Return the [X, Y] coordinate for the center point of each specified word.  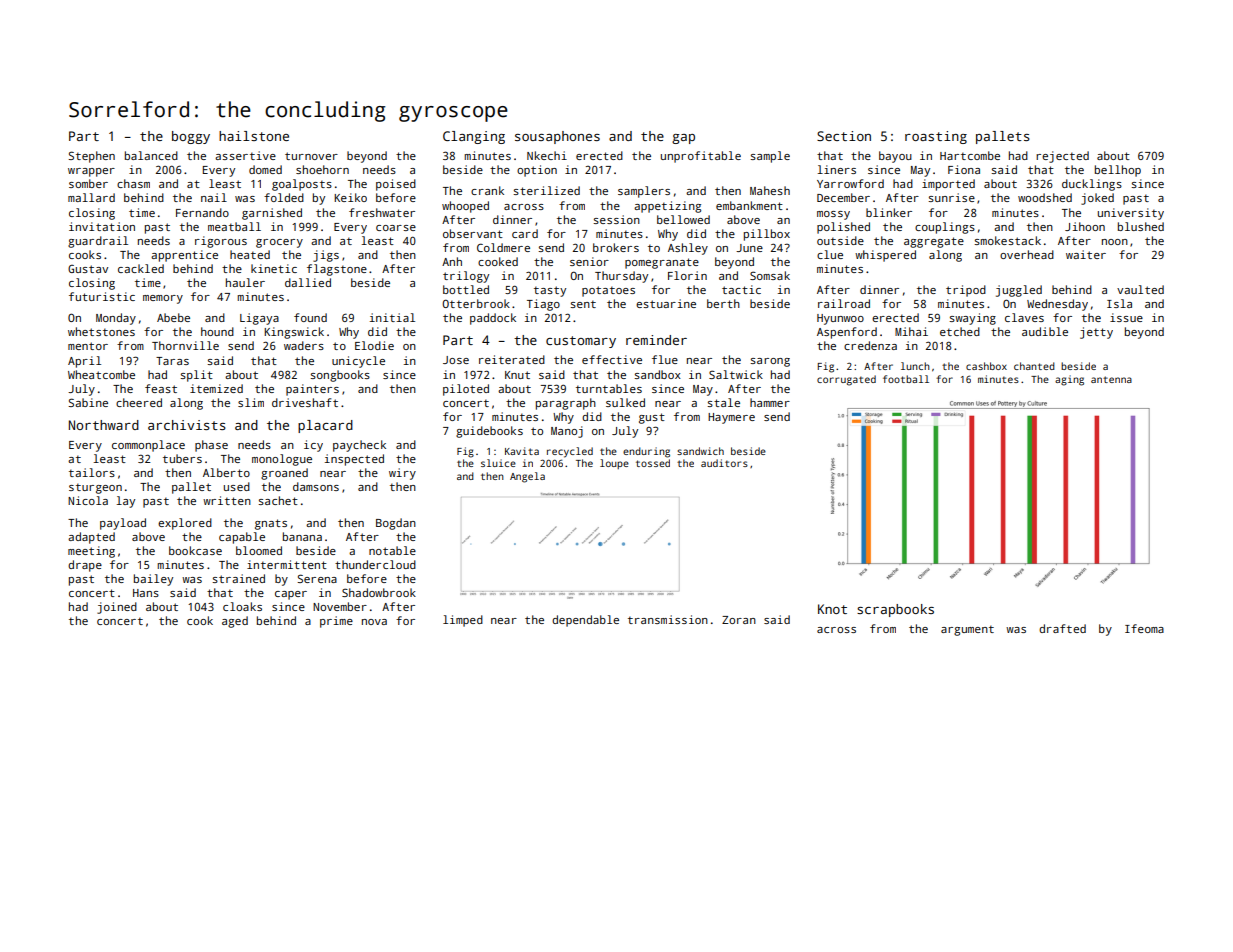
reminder [656, 340]
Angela [527, 477]
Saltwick [736, 374]
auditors [724, 463]
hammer [770, 402]
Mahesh [770, 190]
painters [312, 390]
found [310, 317]
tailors [92, 472]
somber [88, 183]
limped [463, 621]
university [1131, 214]
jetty [1096, 333]
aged [235, 622]
